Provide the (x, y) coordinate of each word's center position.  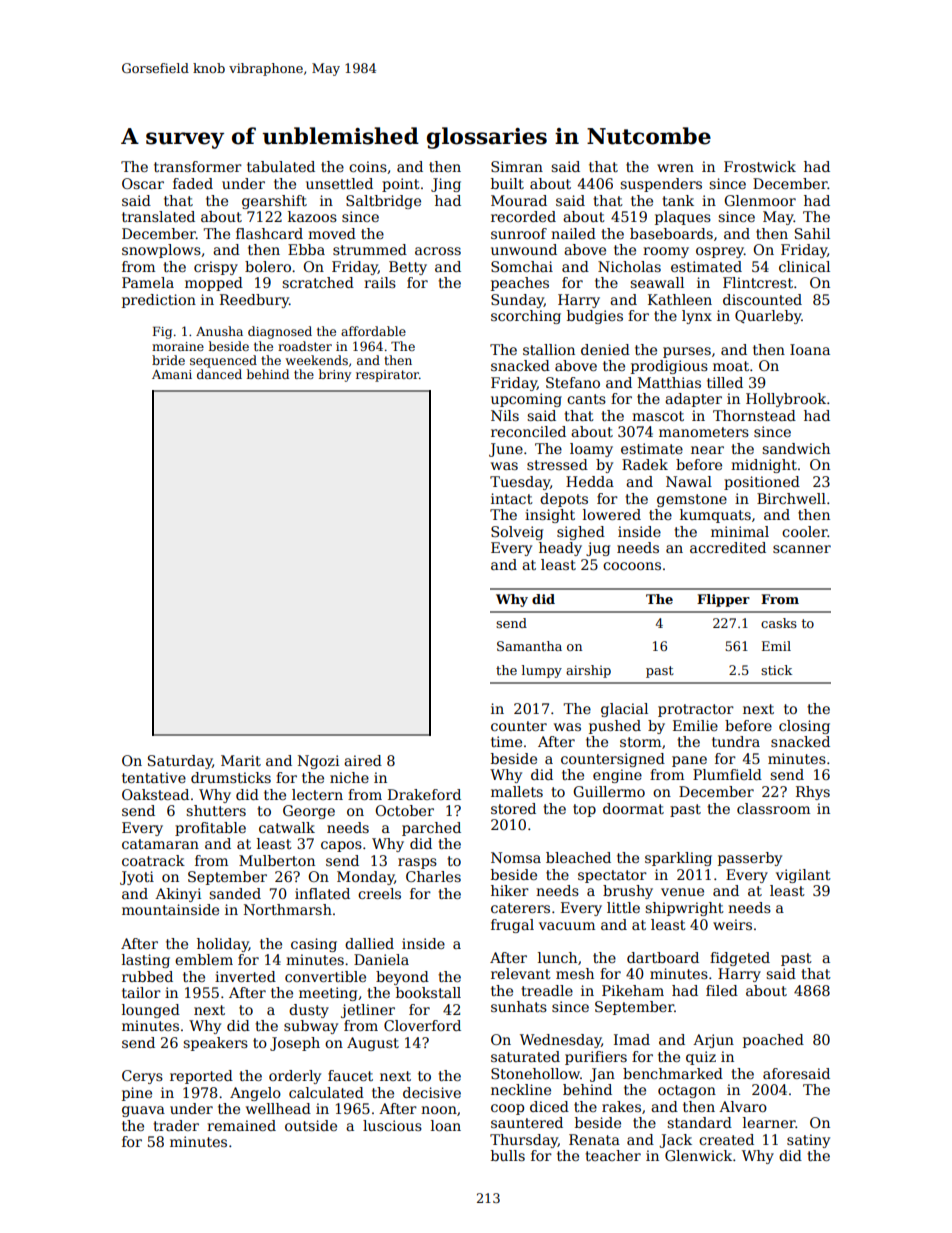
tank (678, 200)
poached (773, 1041)
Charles (433, 876)
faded (193, 183)
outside (311, 1125)
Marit (241, 760)
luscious (392, 1125)
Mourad (519, 200)
